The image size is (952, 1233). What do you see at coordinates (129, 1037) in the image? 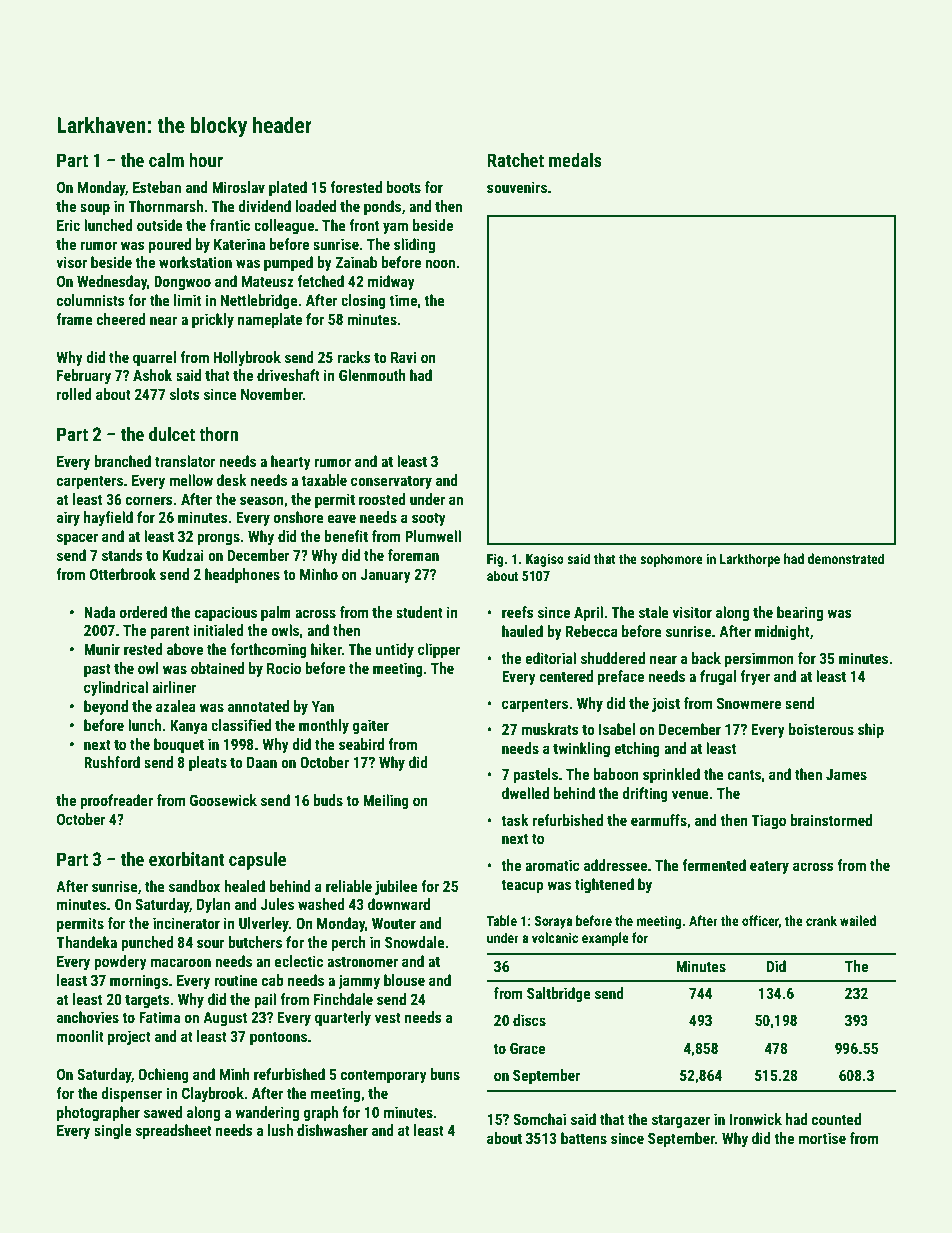
I see `project` at bounding box center [129, 1037].
